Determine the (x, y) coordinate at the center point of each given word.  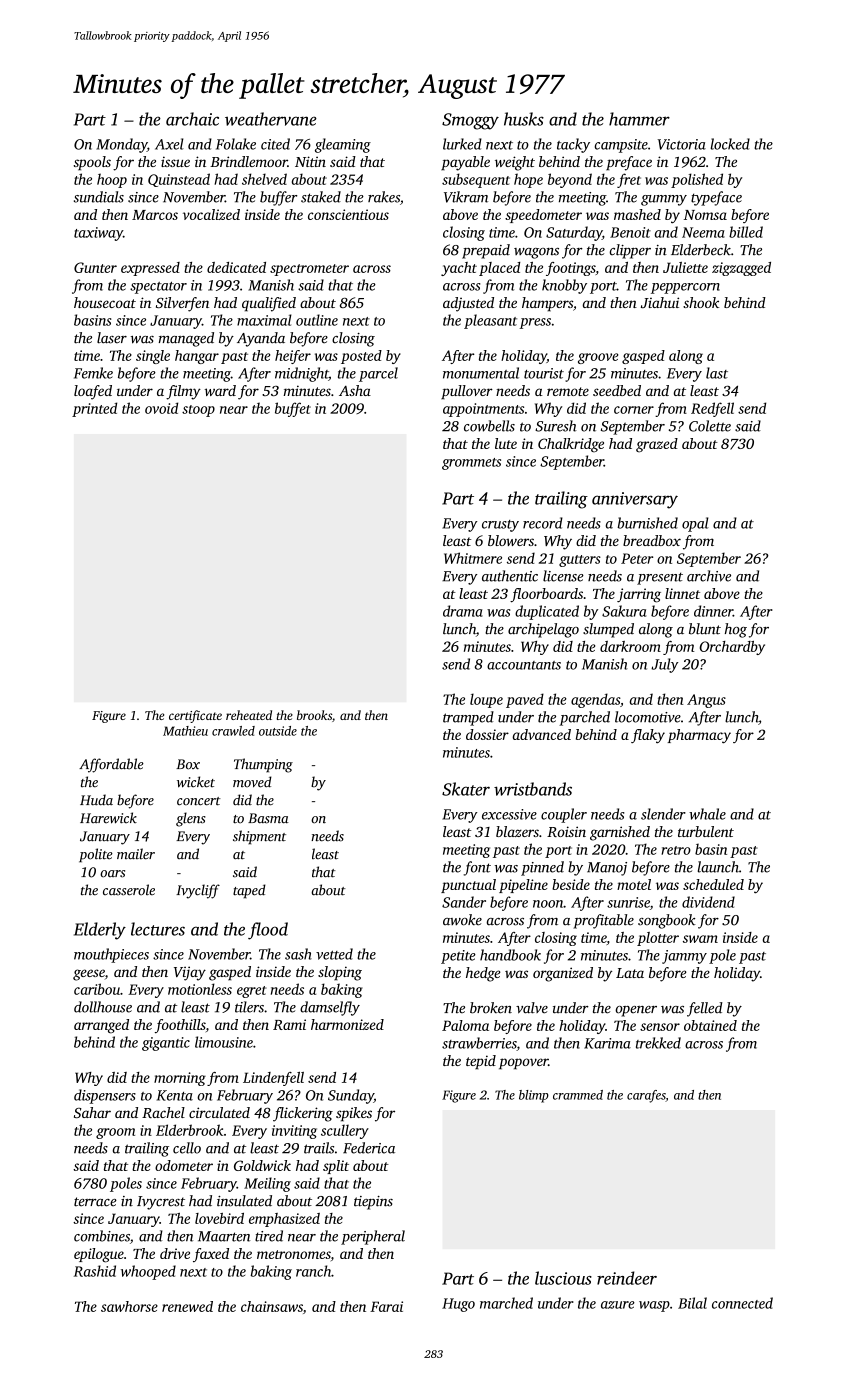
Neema (703, 232)
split (336, 1167)
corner (634, 410)
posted (361, 357)
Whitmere (473, 558)
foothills (180, 1026)
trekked (658, 1043)
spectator (158, 288)
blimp (534, 1096)
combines (102, 1236)
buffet (293, 409)
